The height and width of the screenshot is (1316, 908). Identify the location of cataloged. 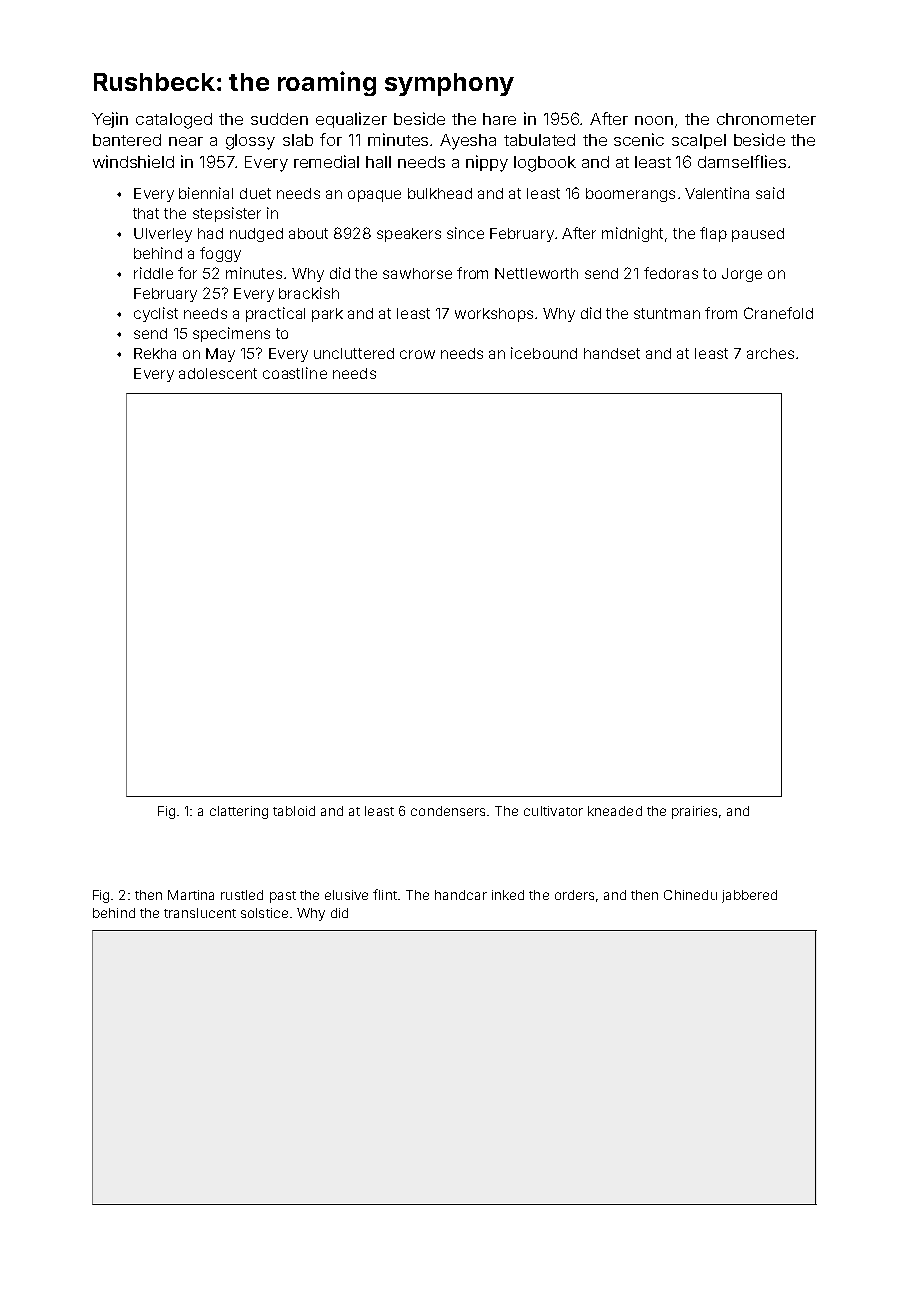
(174, 121).
